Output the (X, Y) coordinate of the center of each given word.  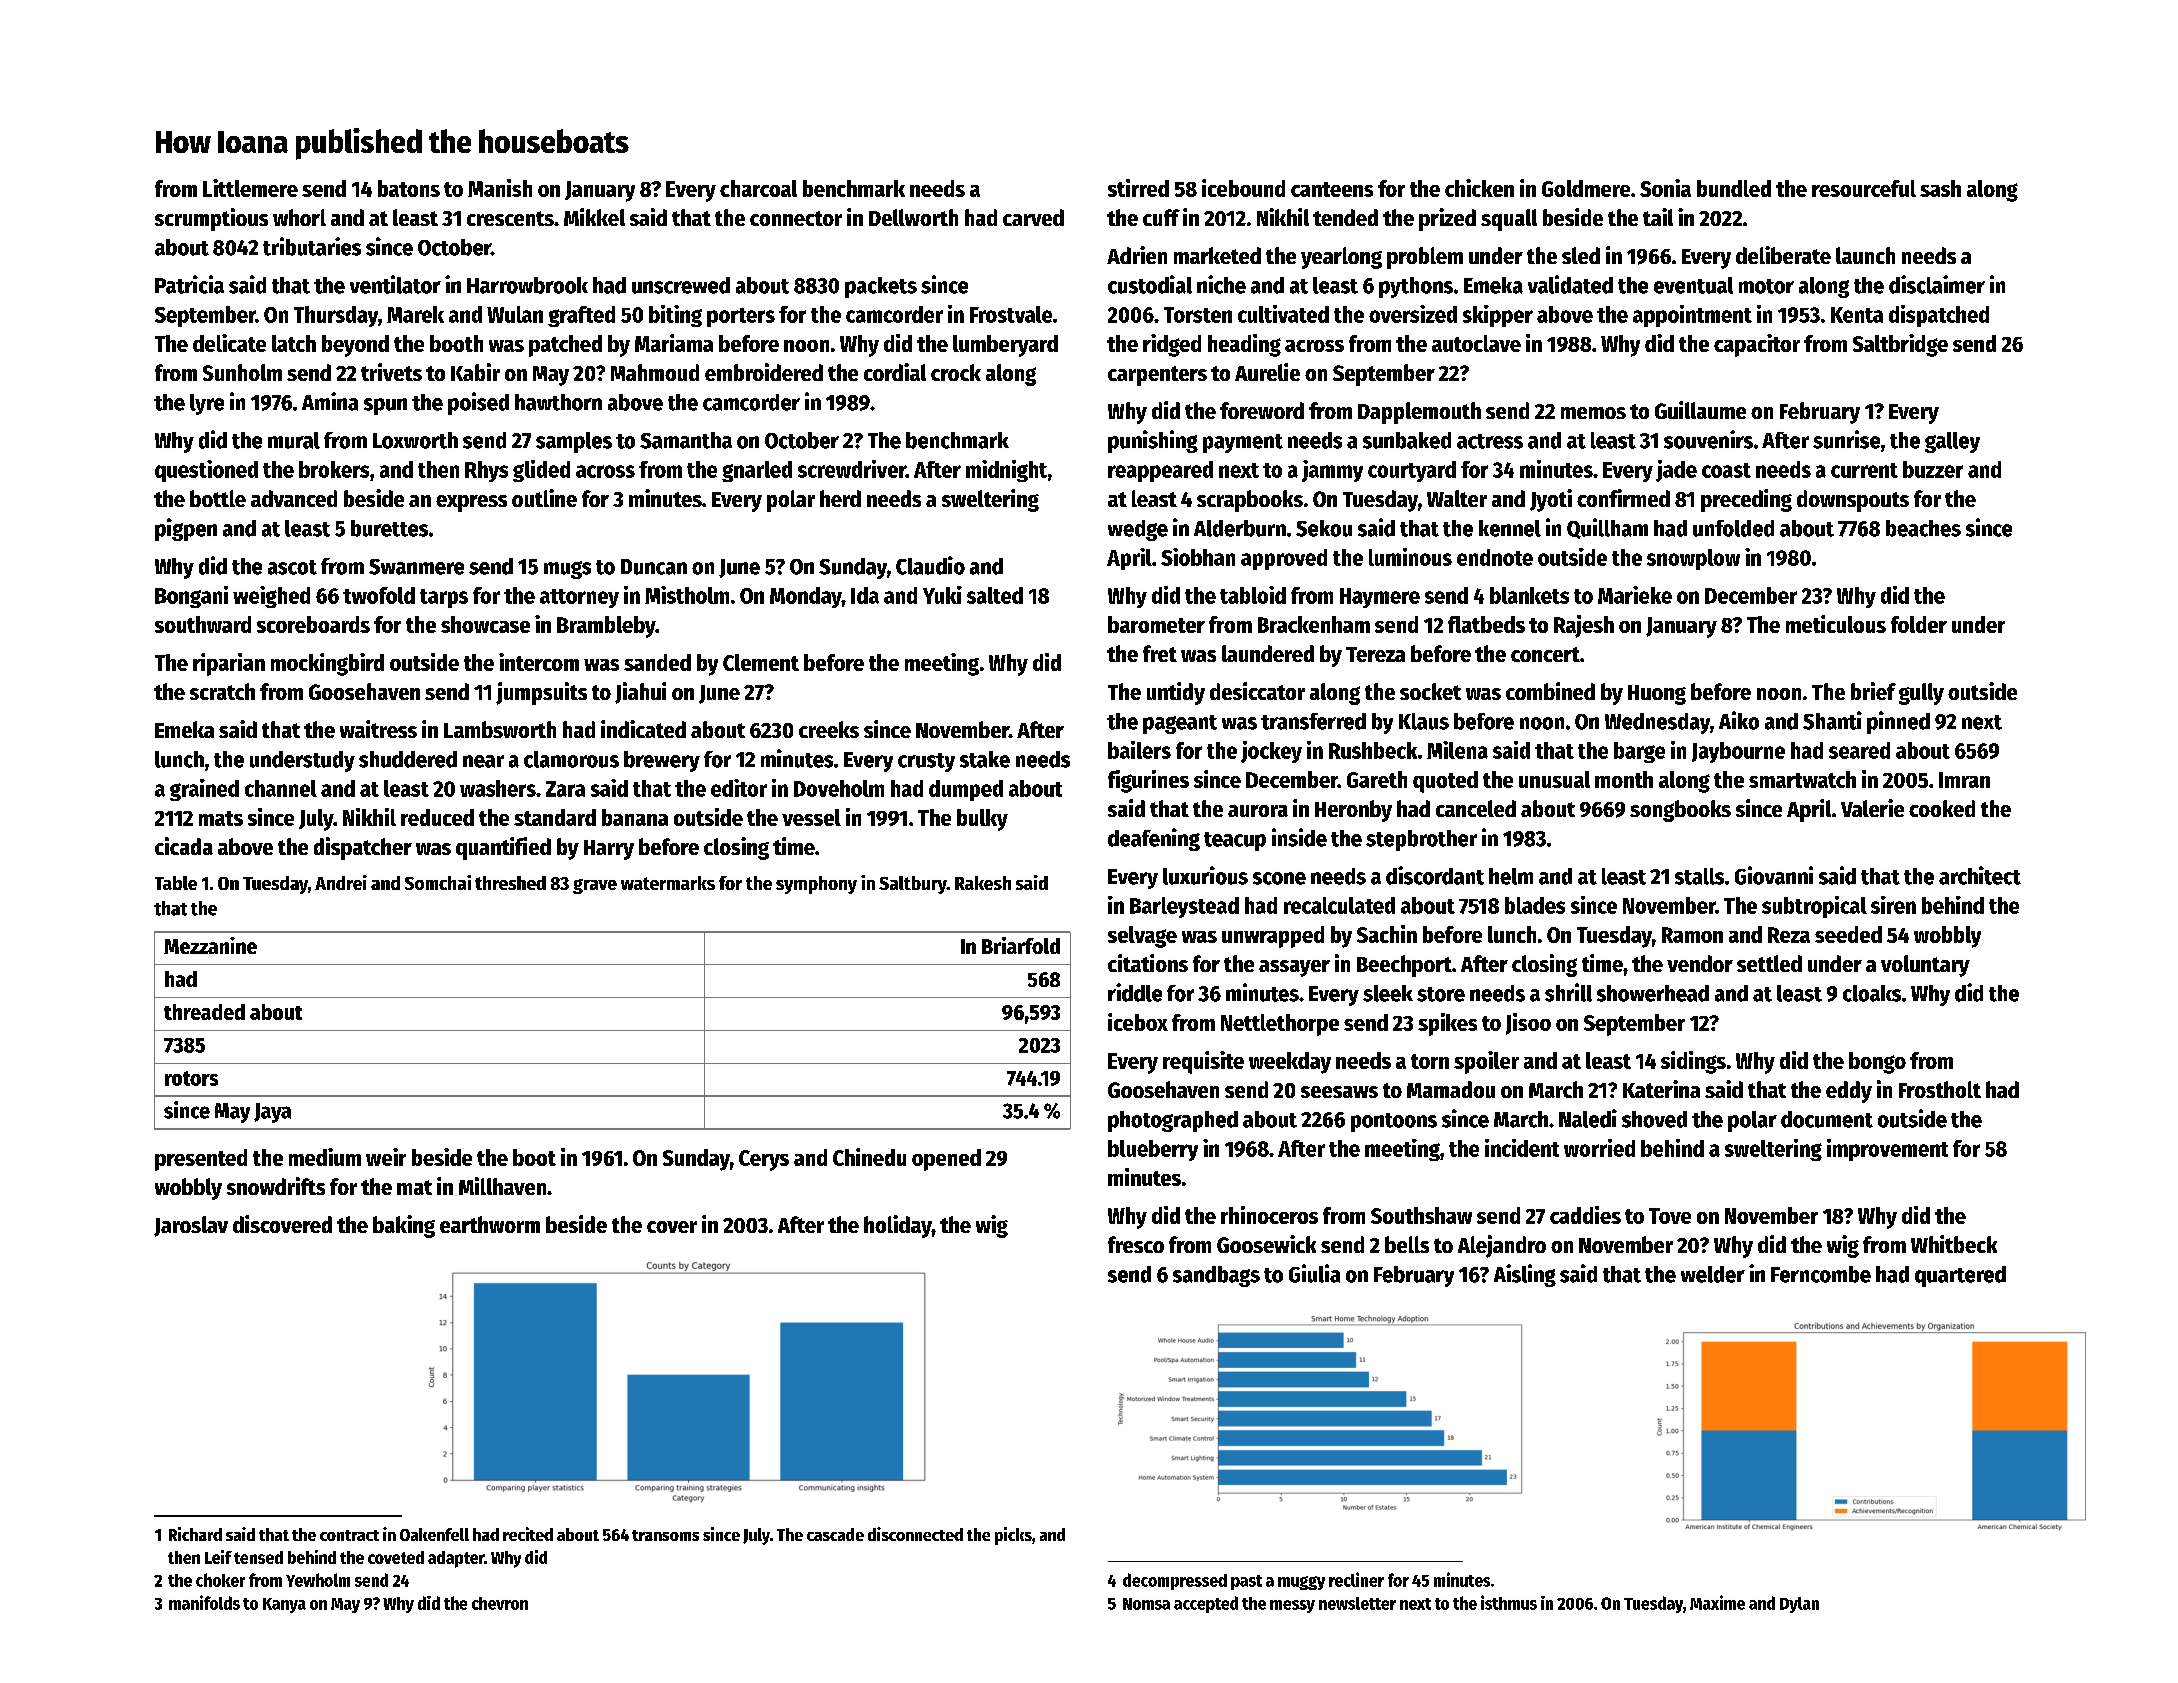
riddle (1135, 992)
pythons (1416, 287)
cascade (835, 1534)
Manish (500, 188)
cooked (1942, 808)
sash (1940, 188)
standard (555, 817)
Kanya (284, 1605)
